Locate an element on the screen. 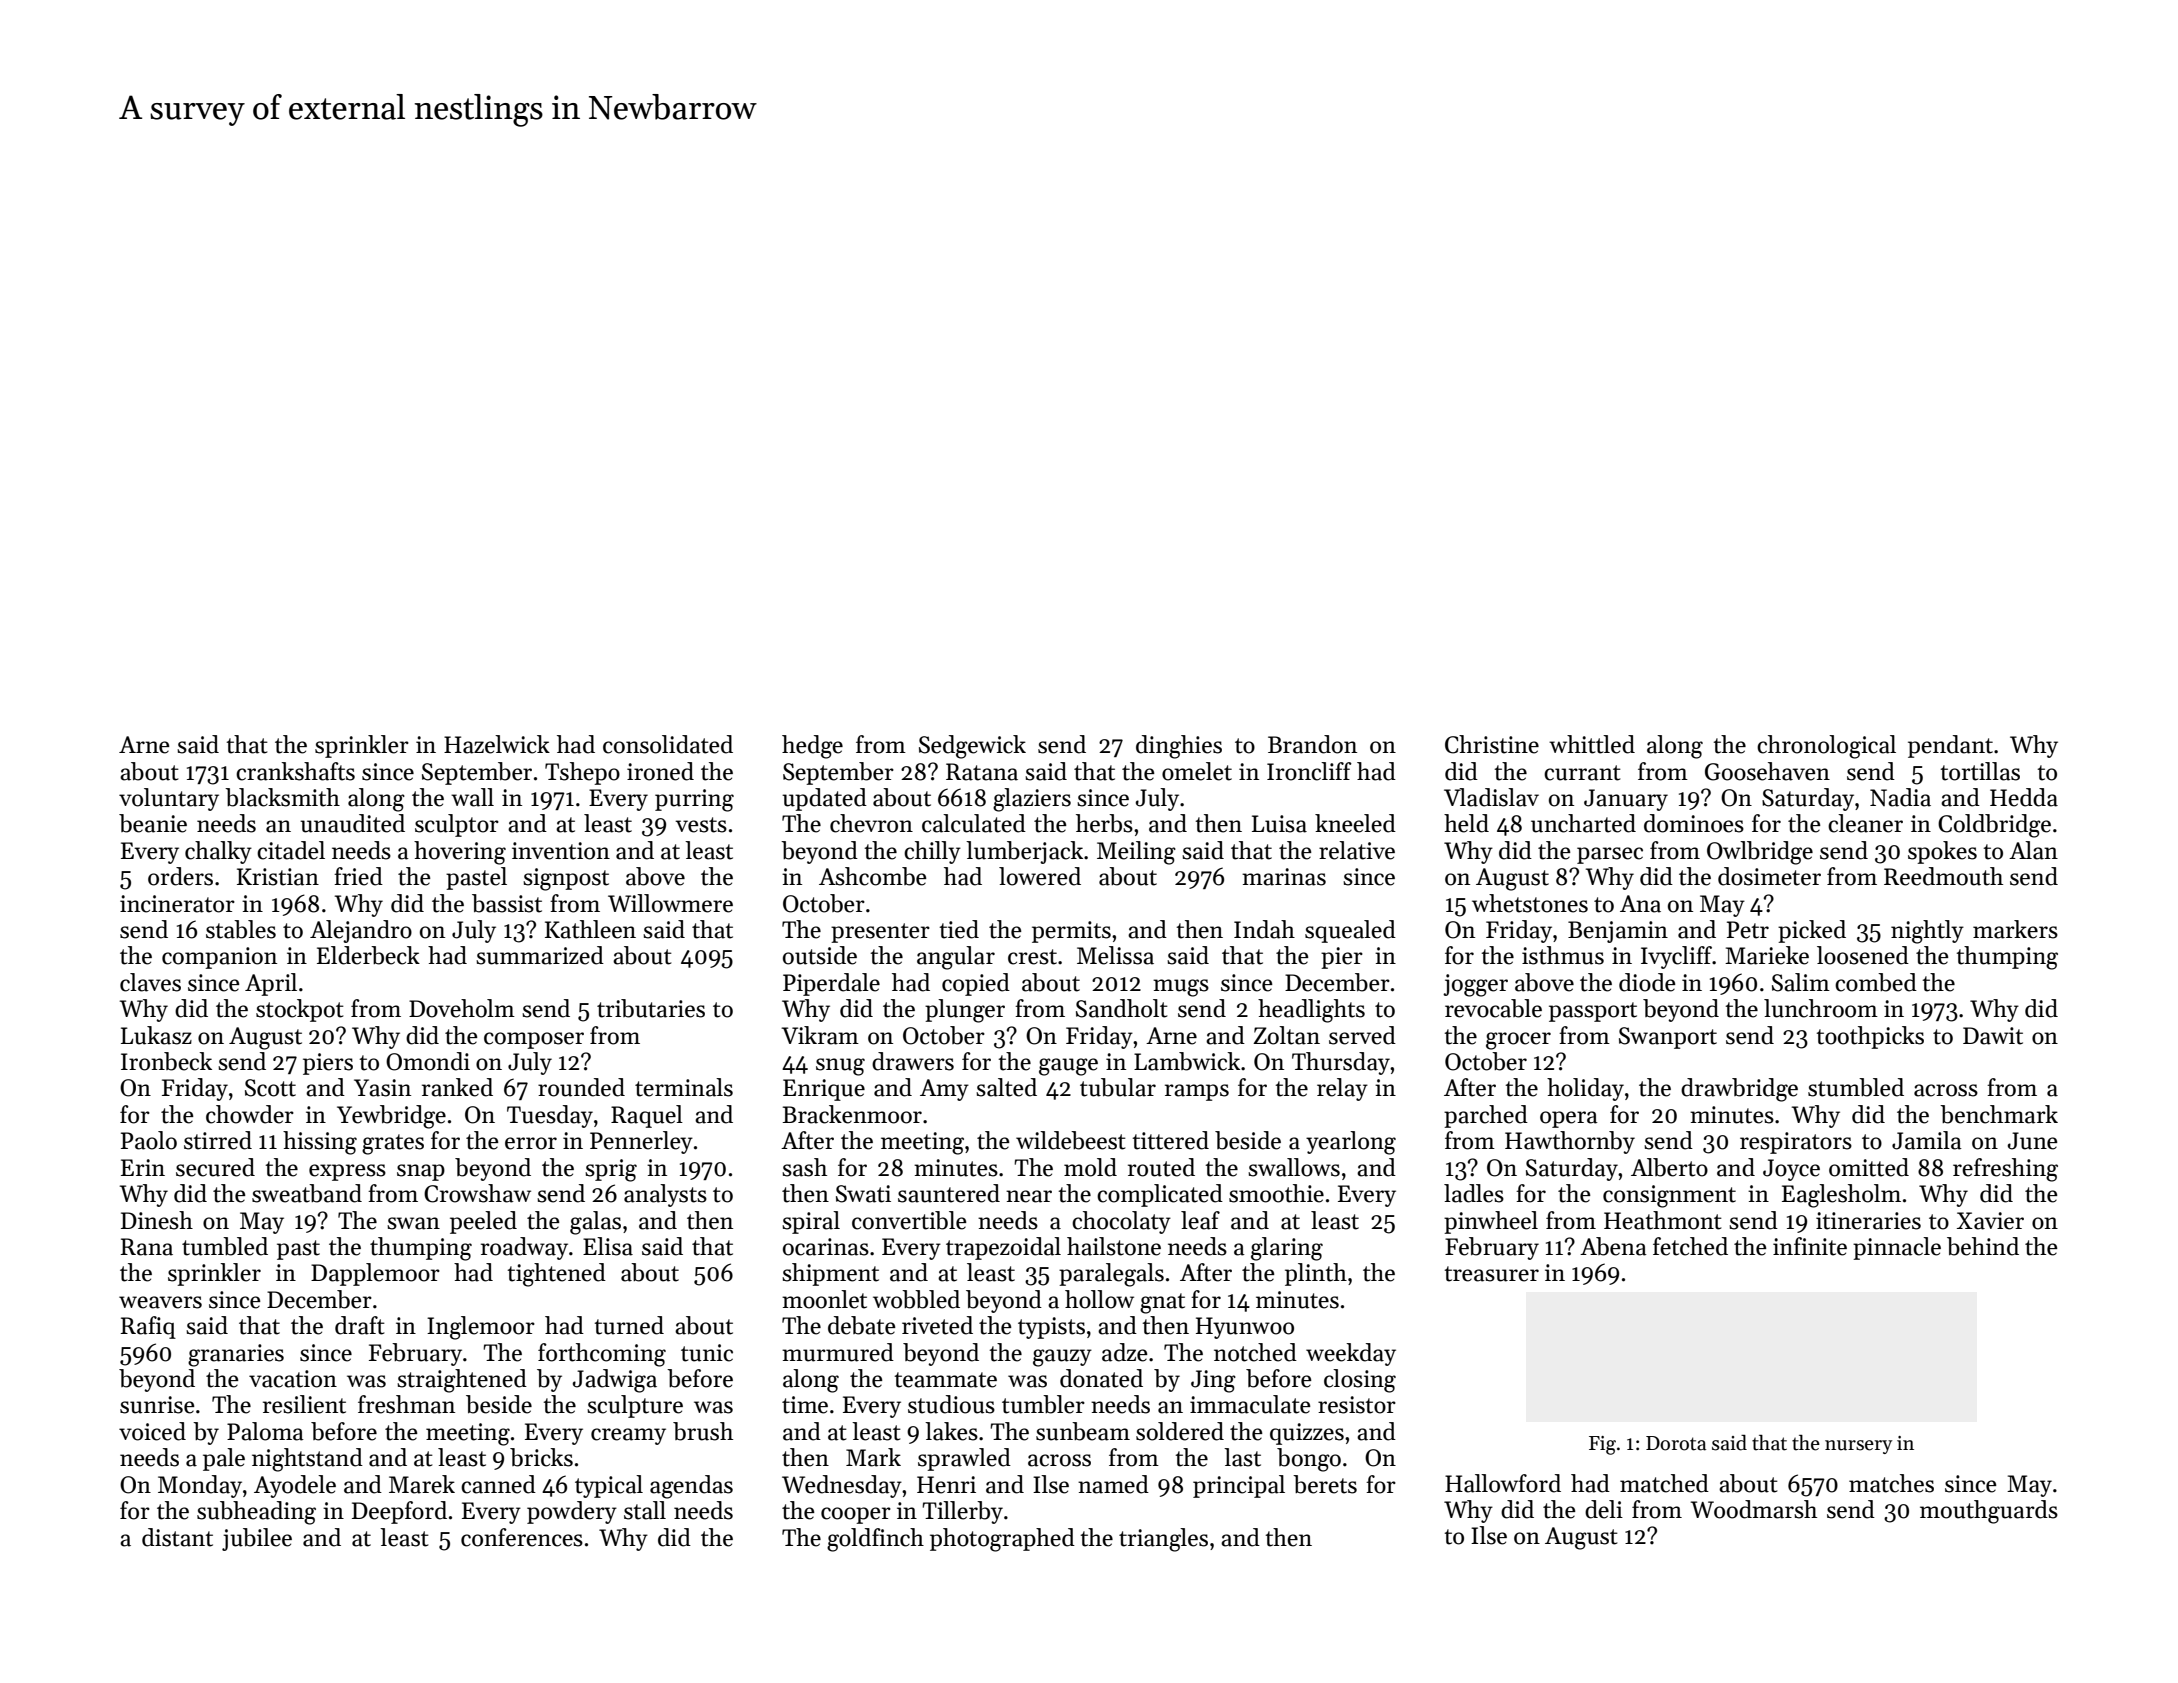 This screenshot has width=2178, height=1683. holiday is located at coordinates (1585, 1089).
